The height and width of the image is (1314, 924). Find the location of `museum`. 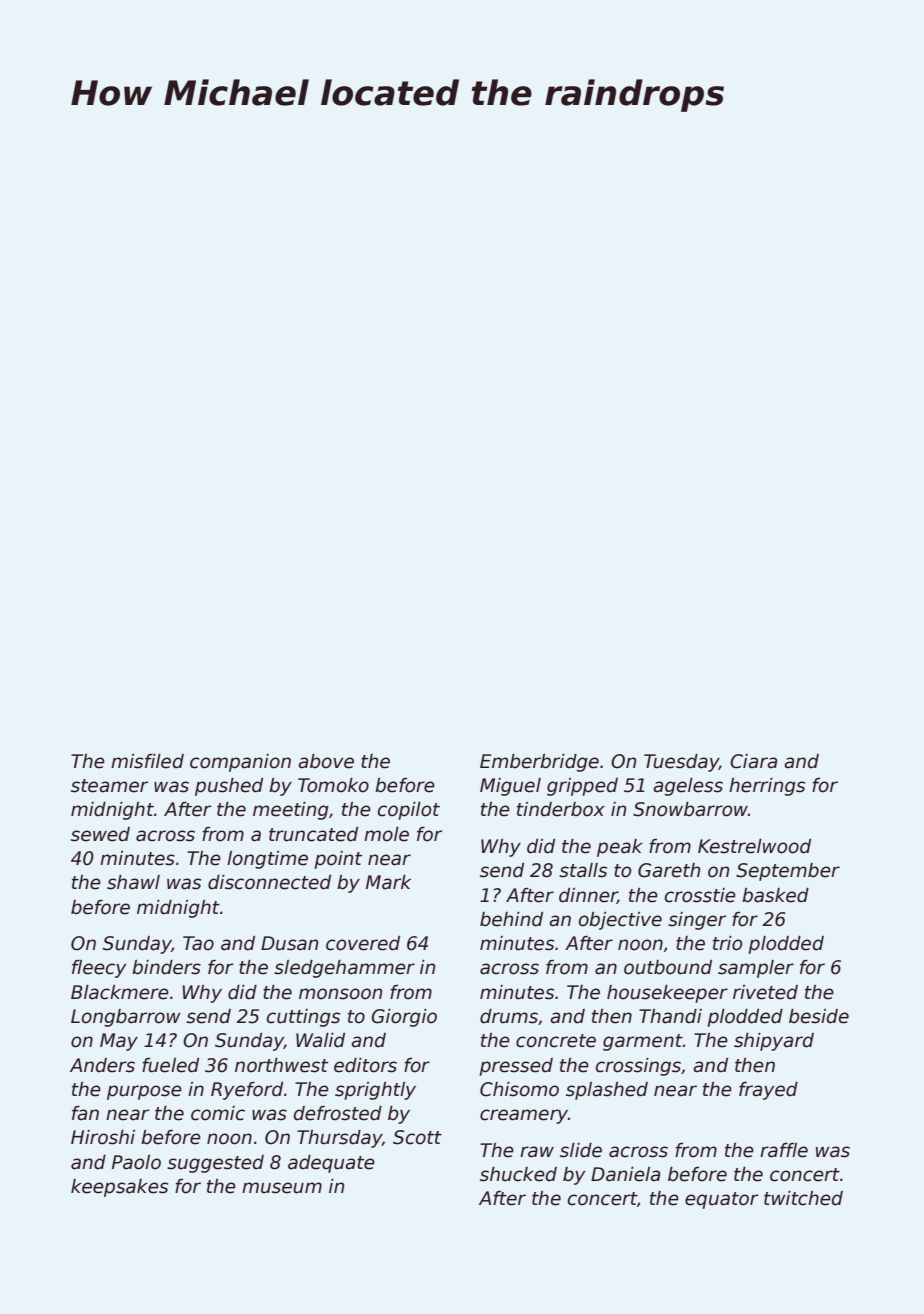

museum is located at coordinates (282, 1188).
